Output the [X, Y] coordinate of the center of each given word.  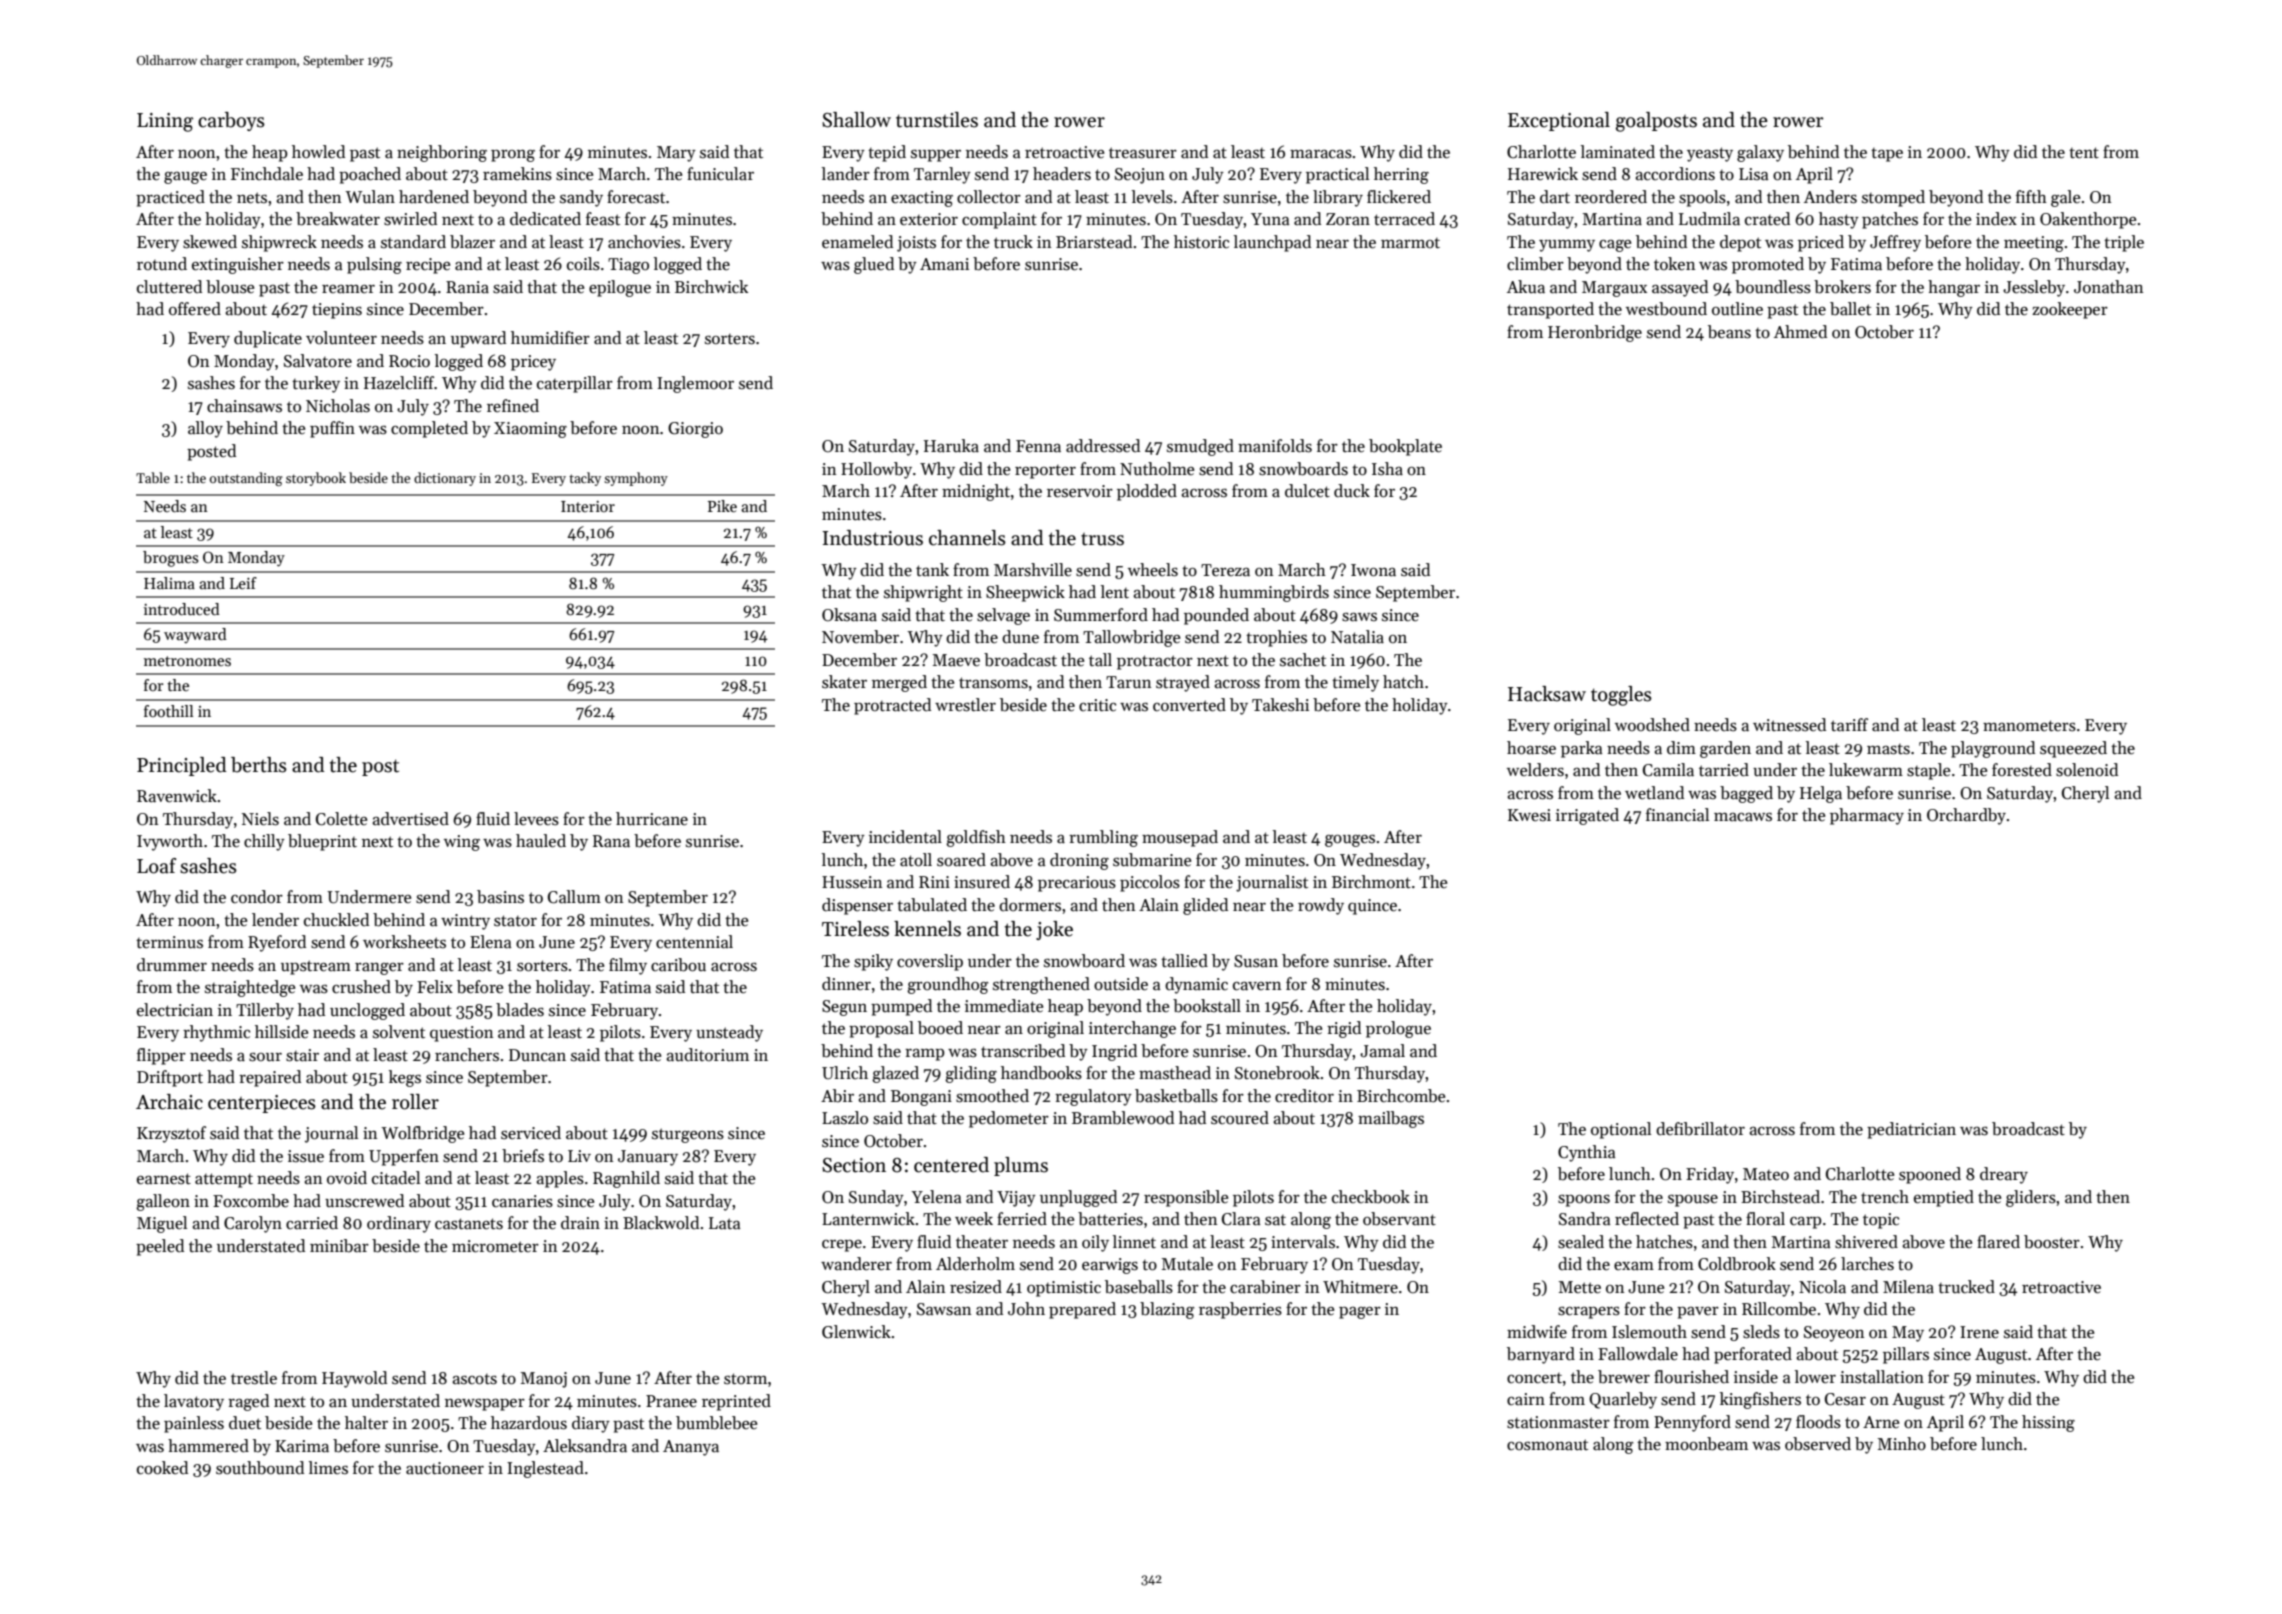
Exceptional [1559, 121]
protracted [892, 706]
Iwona [1373, 570]
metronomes [187, 661]
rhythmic [216, 1033]
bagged [1746, 794]
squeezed [2073, 749]
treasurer [1143, 153]
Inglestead [545, 1469]
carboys [231, 121]
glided [1205, 906]
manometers [2029, 726]
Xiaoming [530, 430]
